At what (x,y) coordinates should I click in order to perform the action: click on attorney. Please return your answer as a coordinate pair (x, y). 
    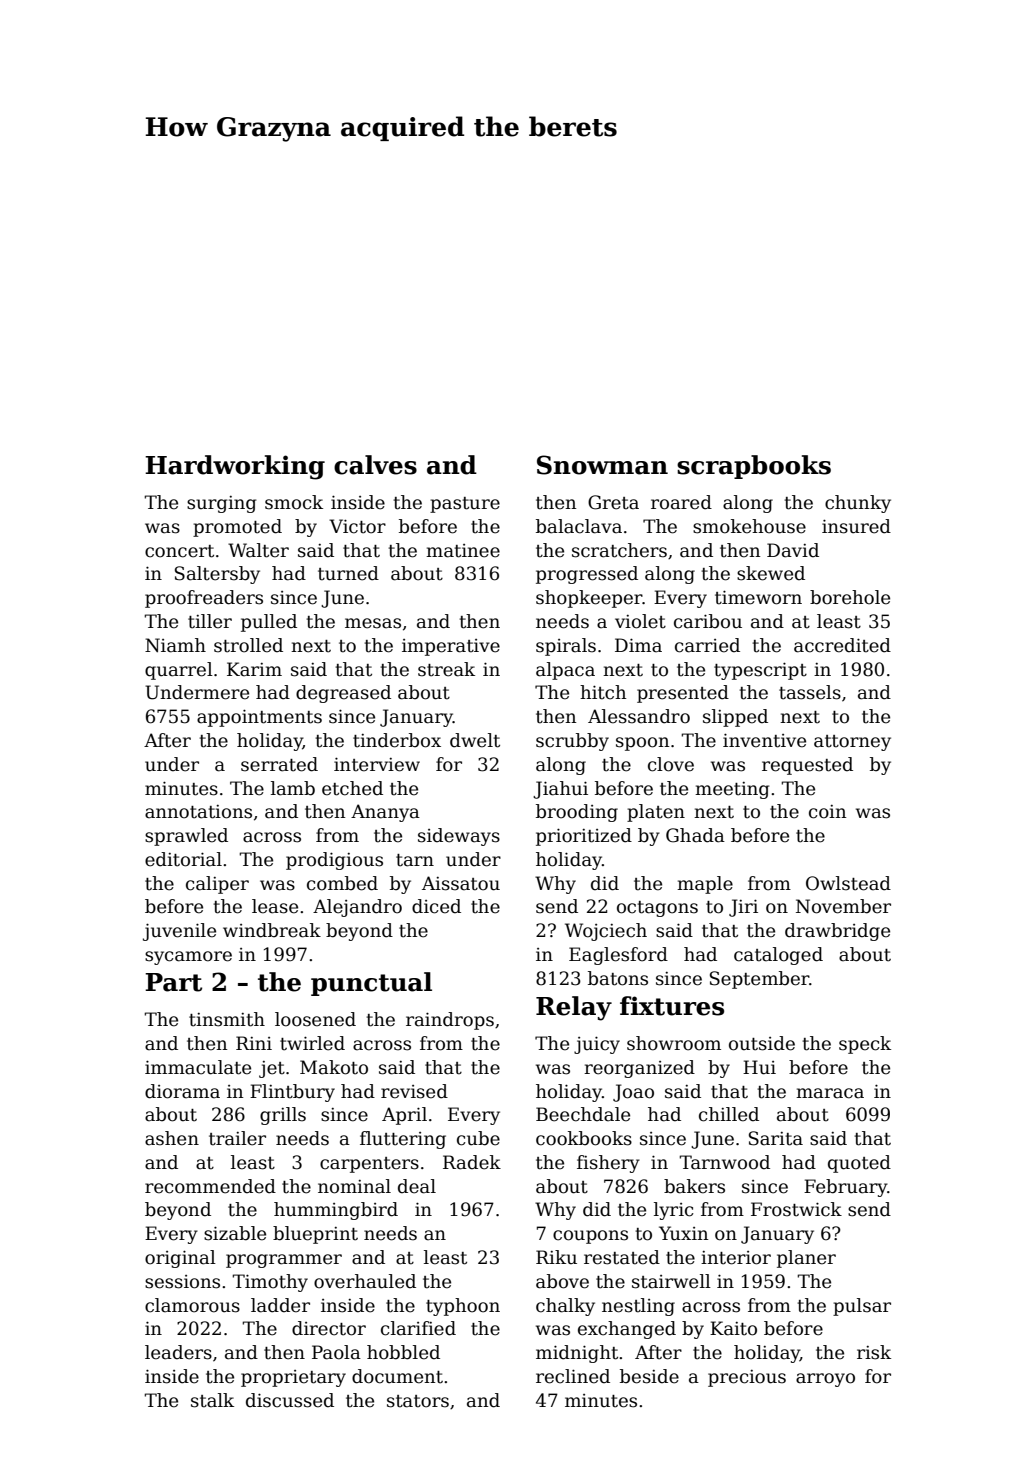
    Looking at the image, I should click on (852, 743).
